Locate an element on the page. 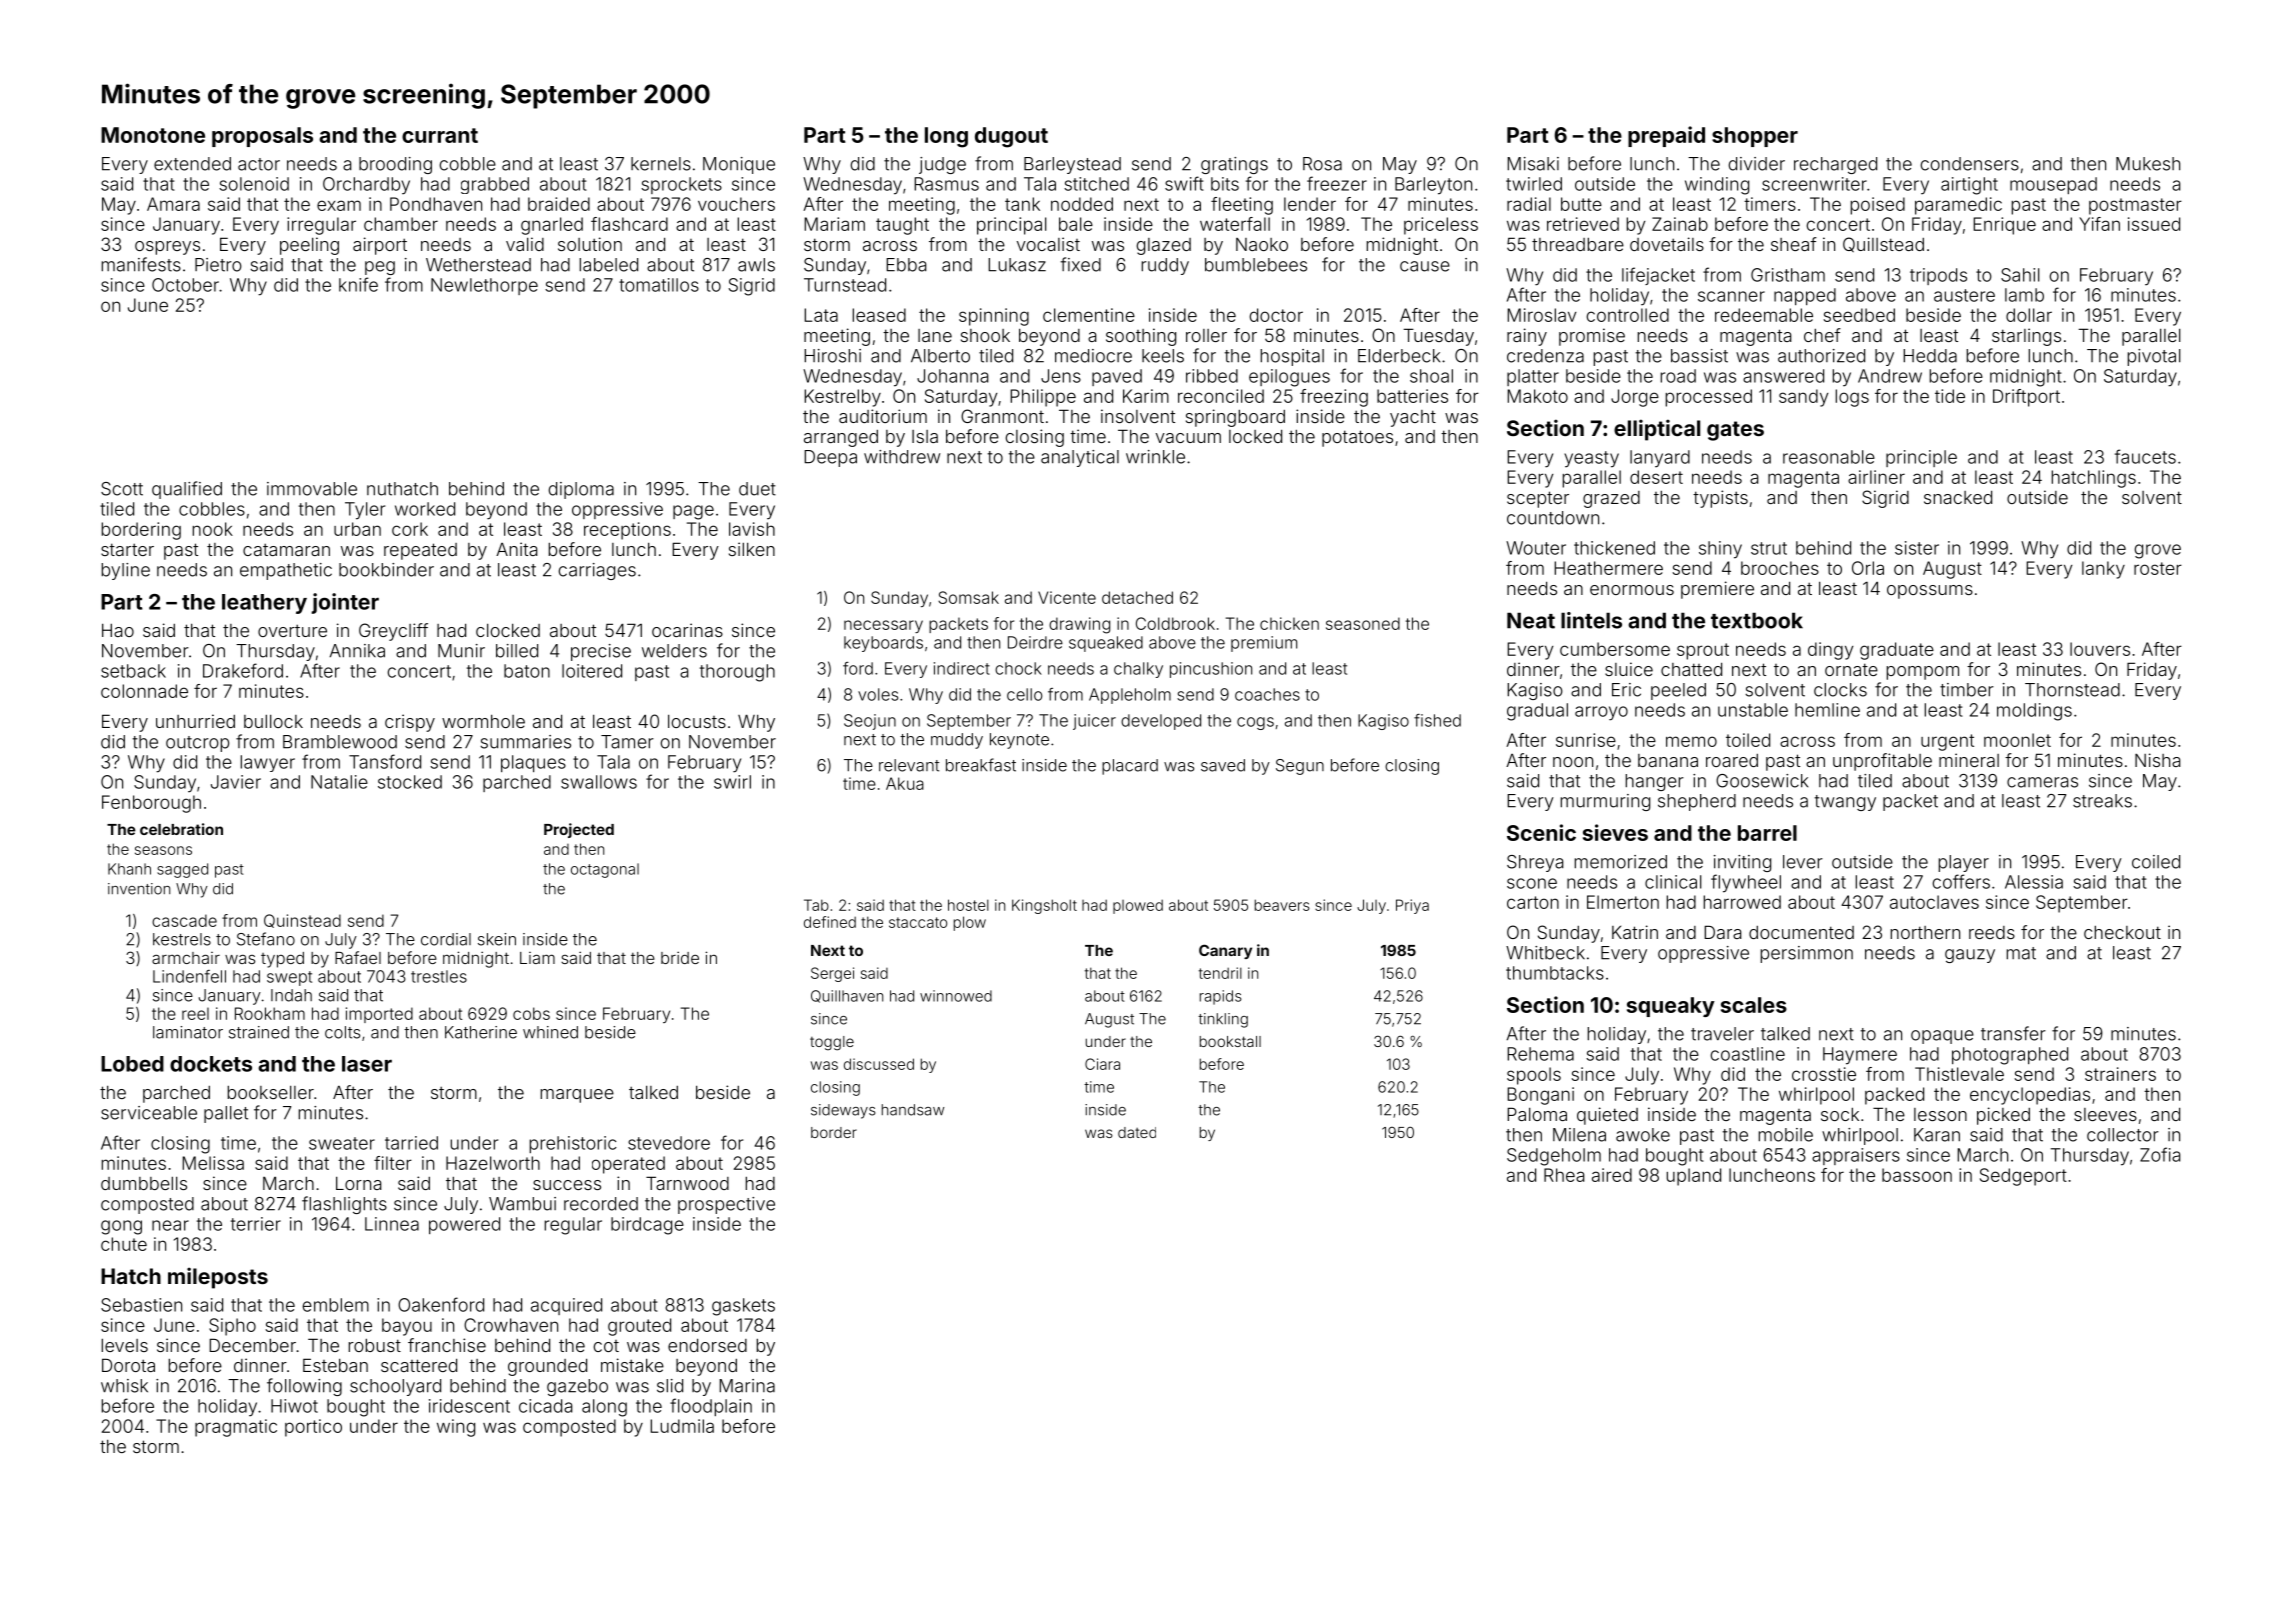  iridescent is located at coordinates (469, 1406).
